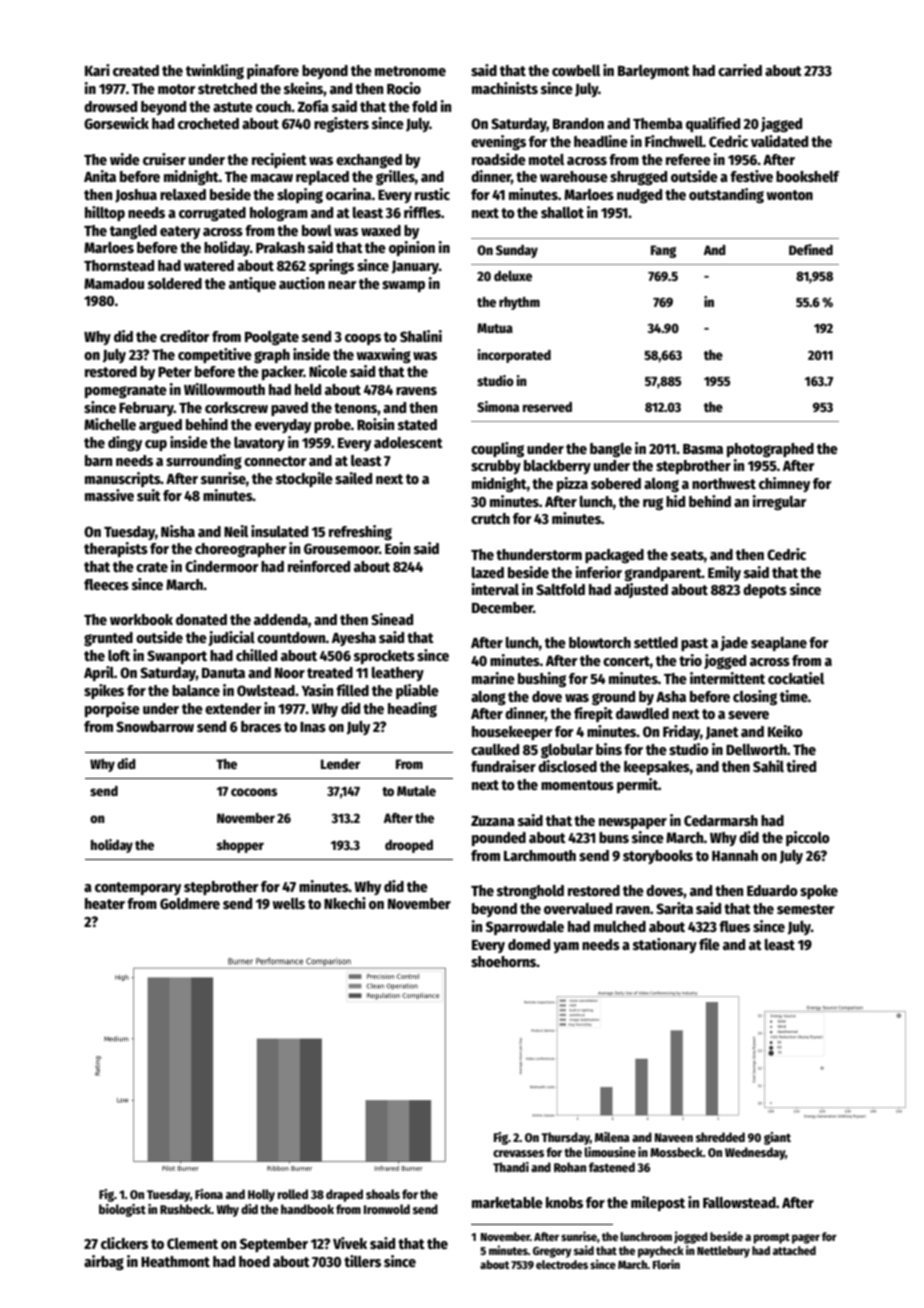  I want to click on Barleymont, so click(654, 72).
